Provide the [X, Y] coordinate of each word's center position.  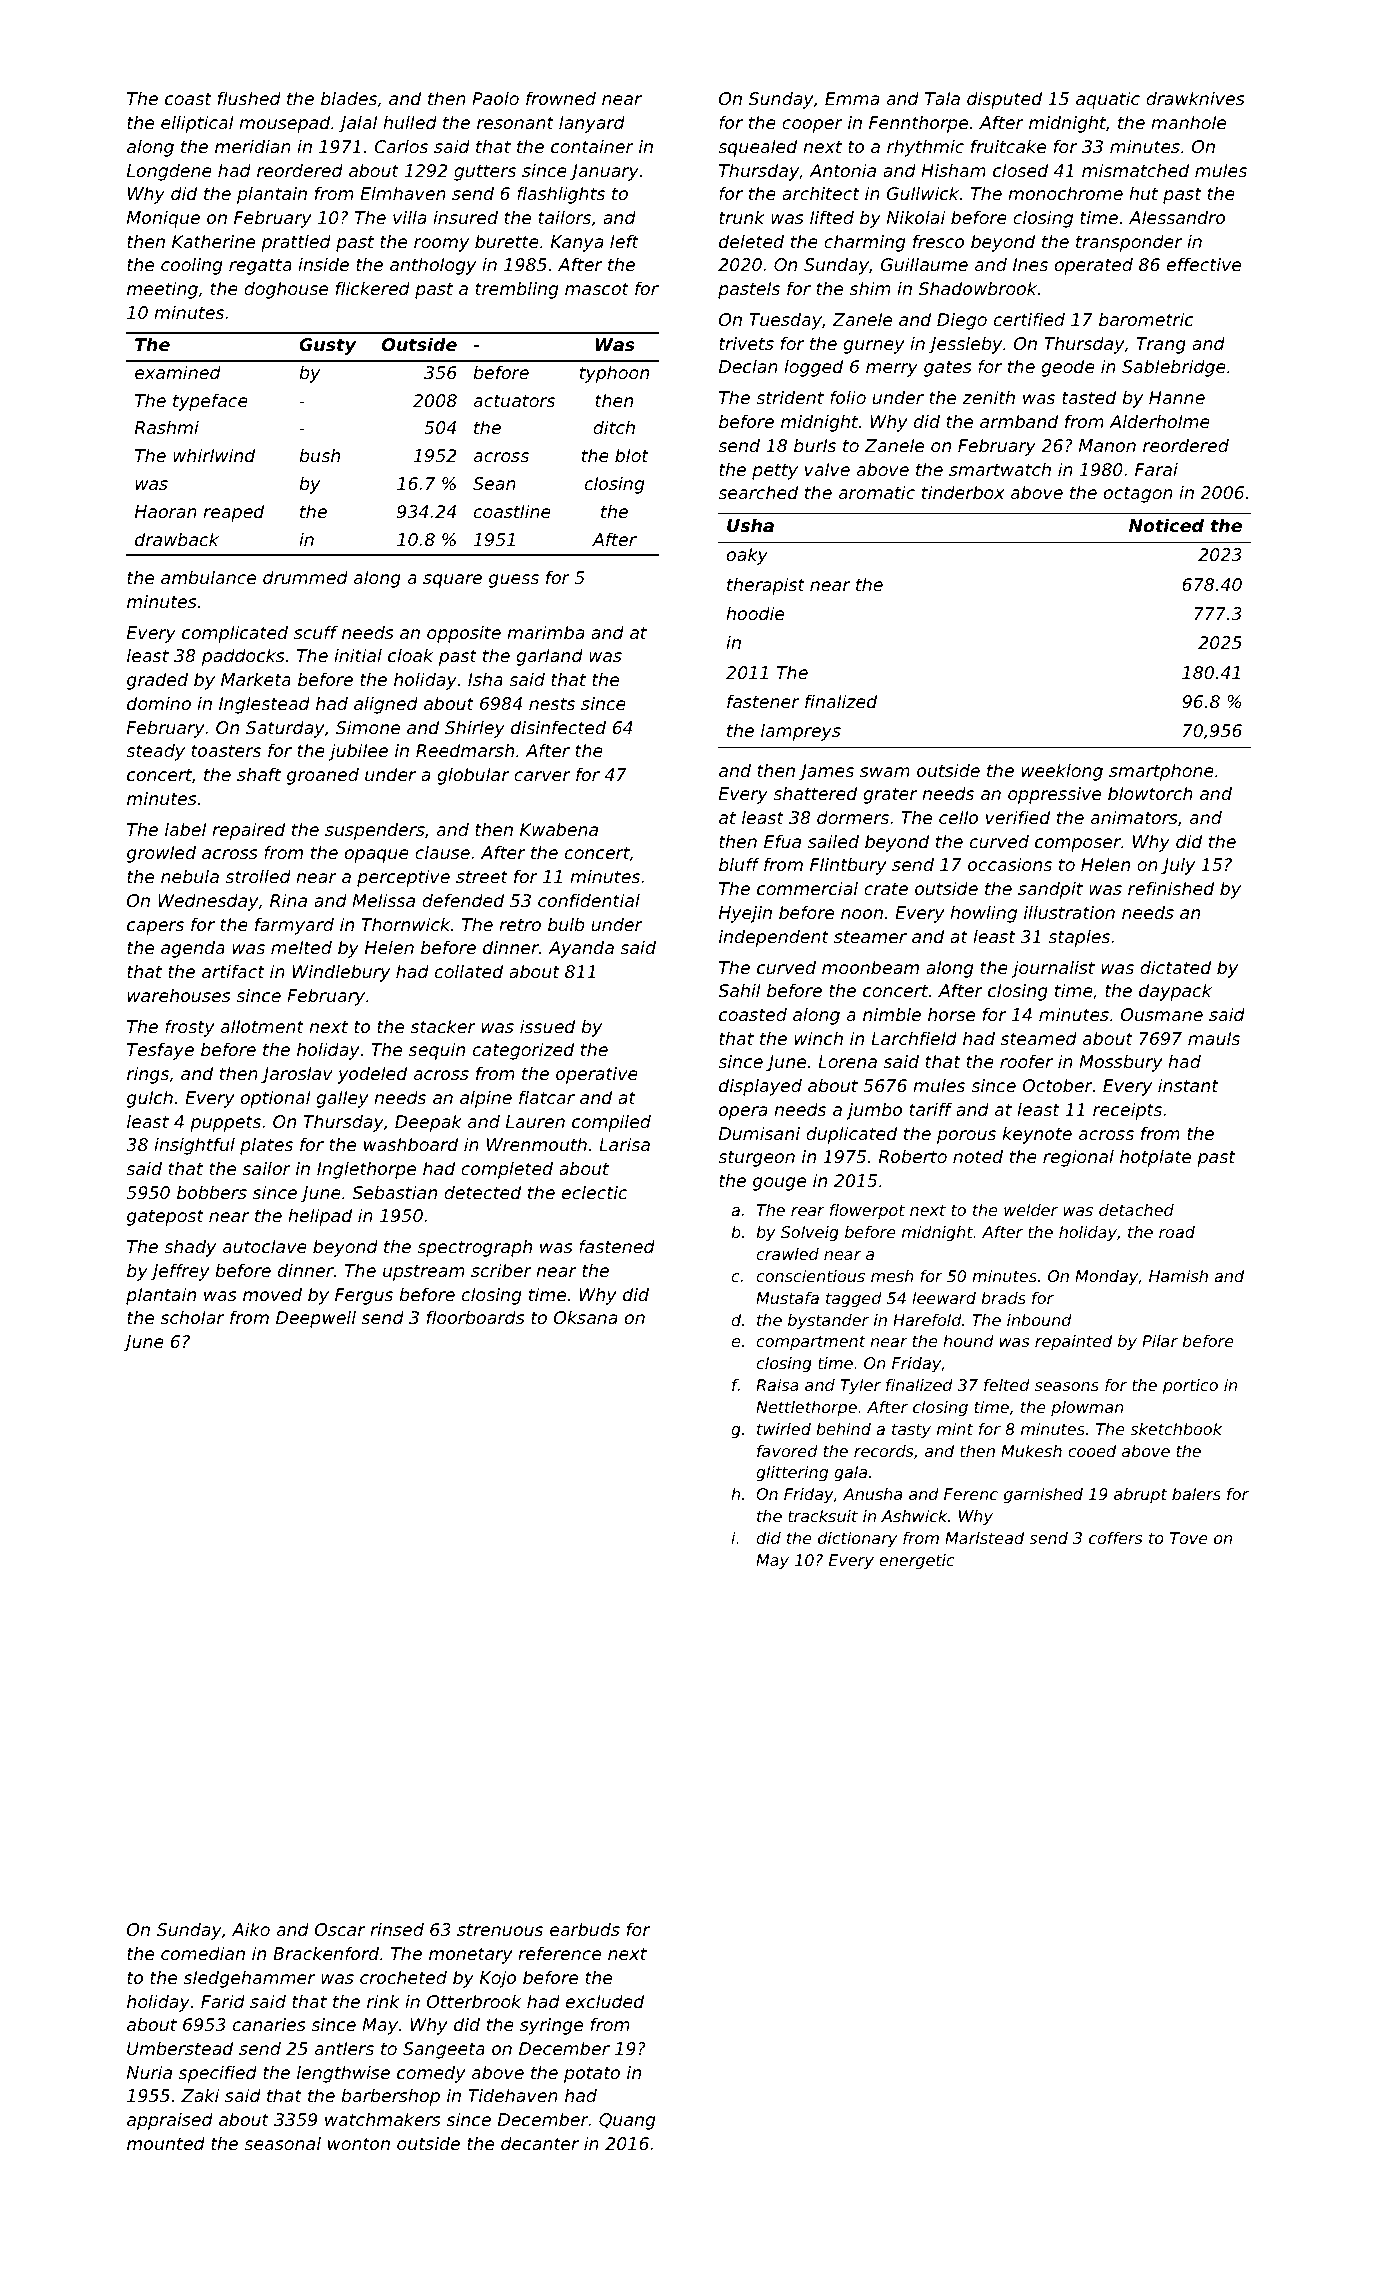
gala [850, 1474]
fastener [763, 701]
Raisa [777, 1385]
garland [549, 657]
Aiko [251, 1929]
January [604, 172]
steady [155, 752]
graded [157, 681]
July [1178, 866]
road [1177, 1232]
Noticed [1166, 525]
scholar [192, 1317]
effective [1204, 264]
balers [1196, 1494]
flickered [373, 288]
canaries [269, 2024]
